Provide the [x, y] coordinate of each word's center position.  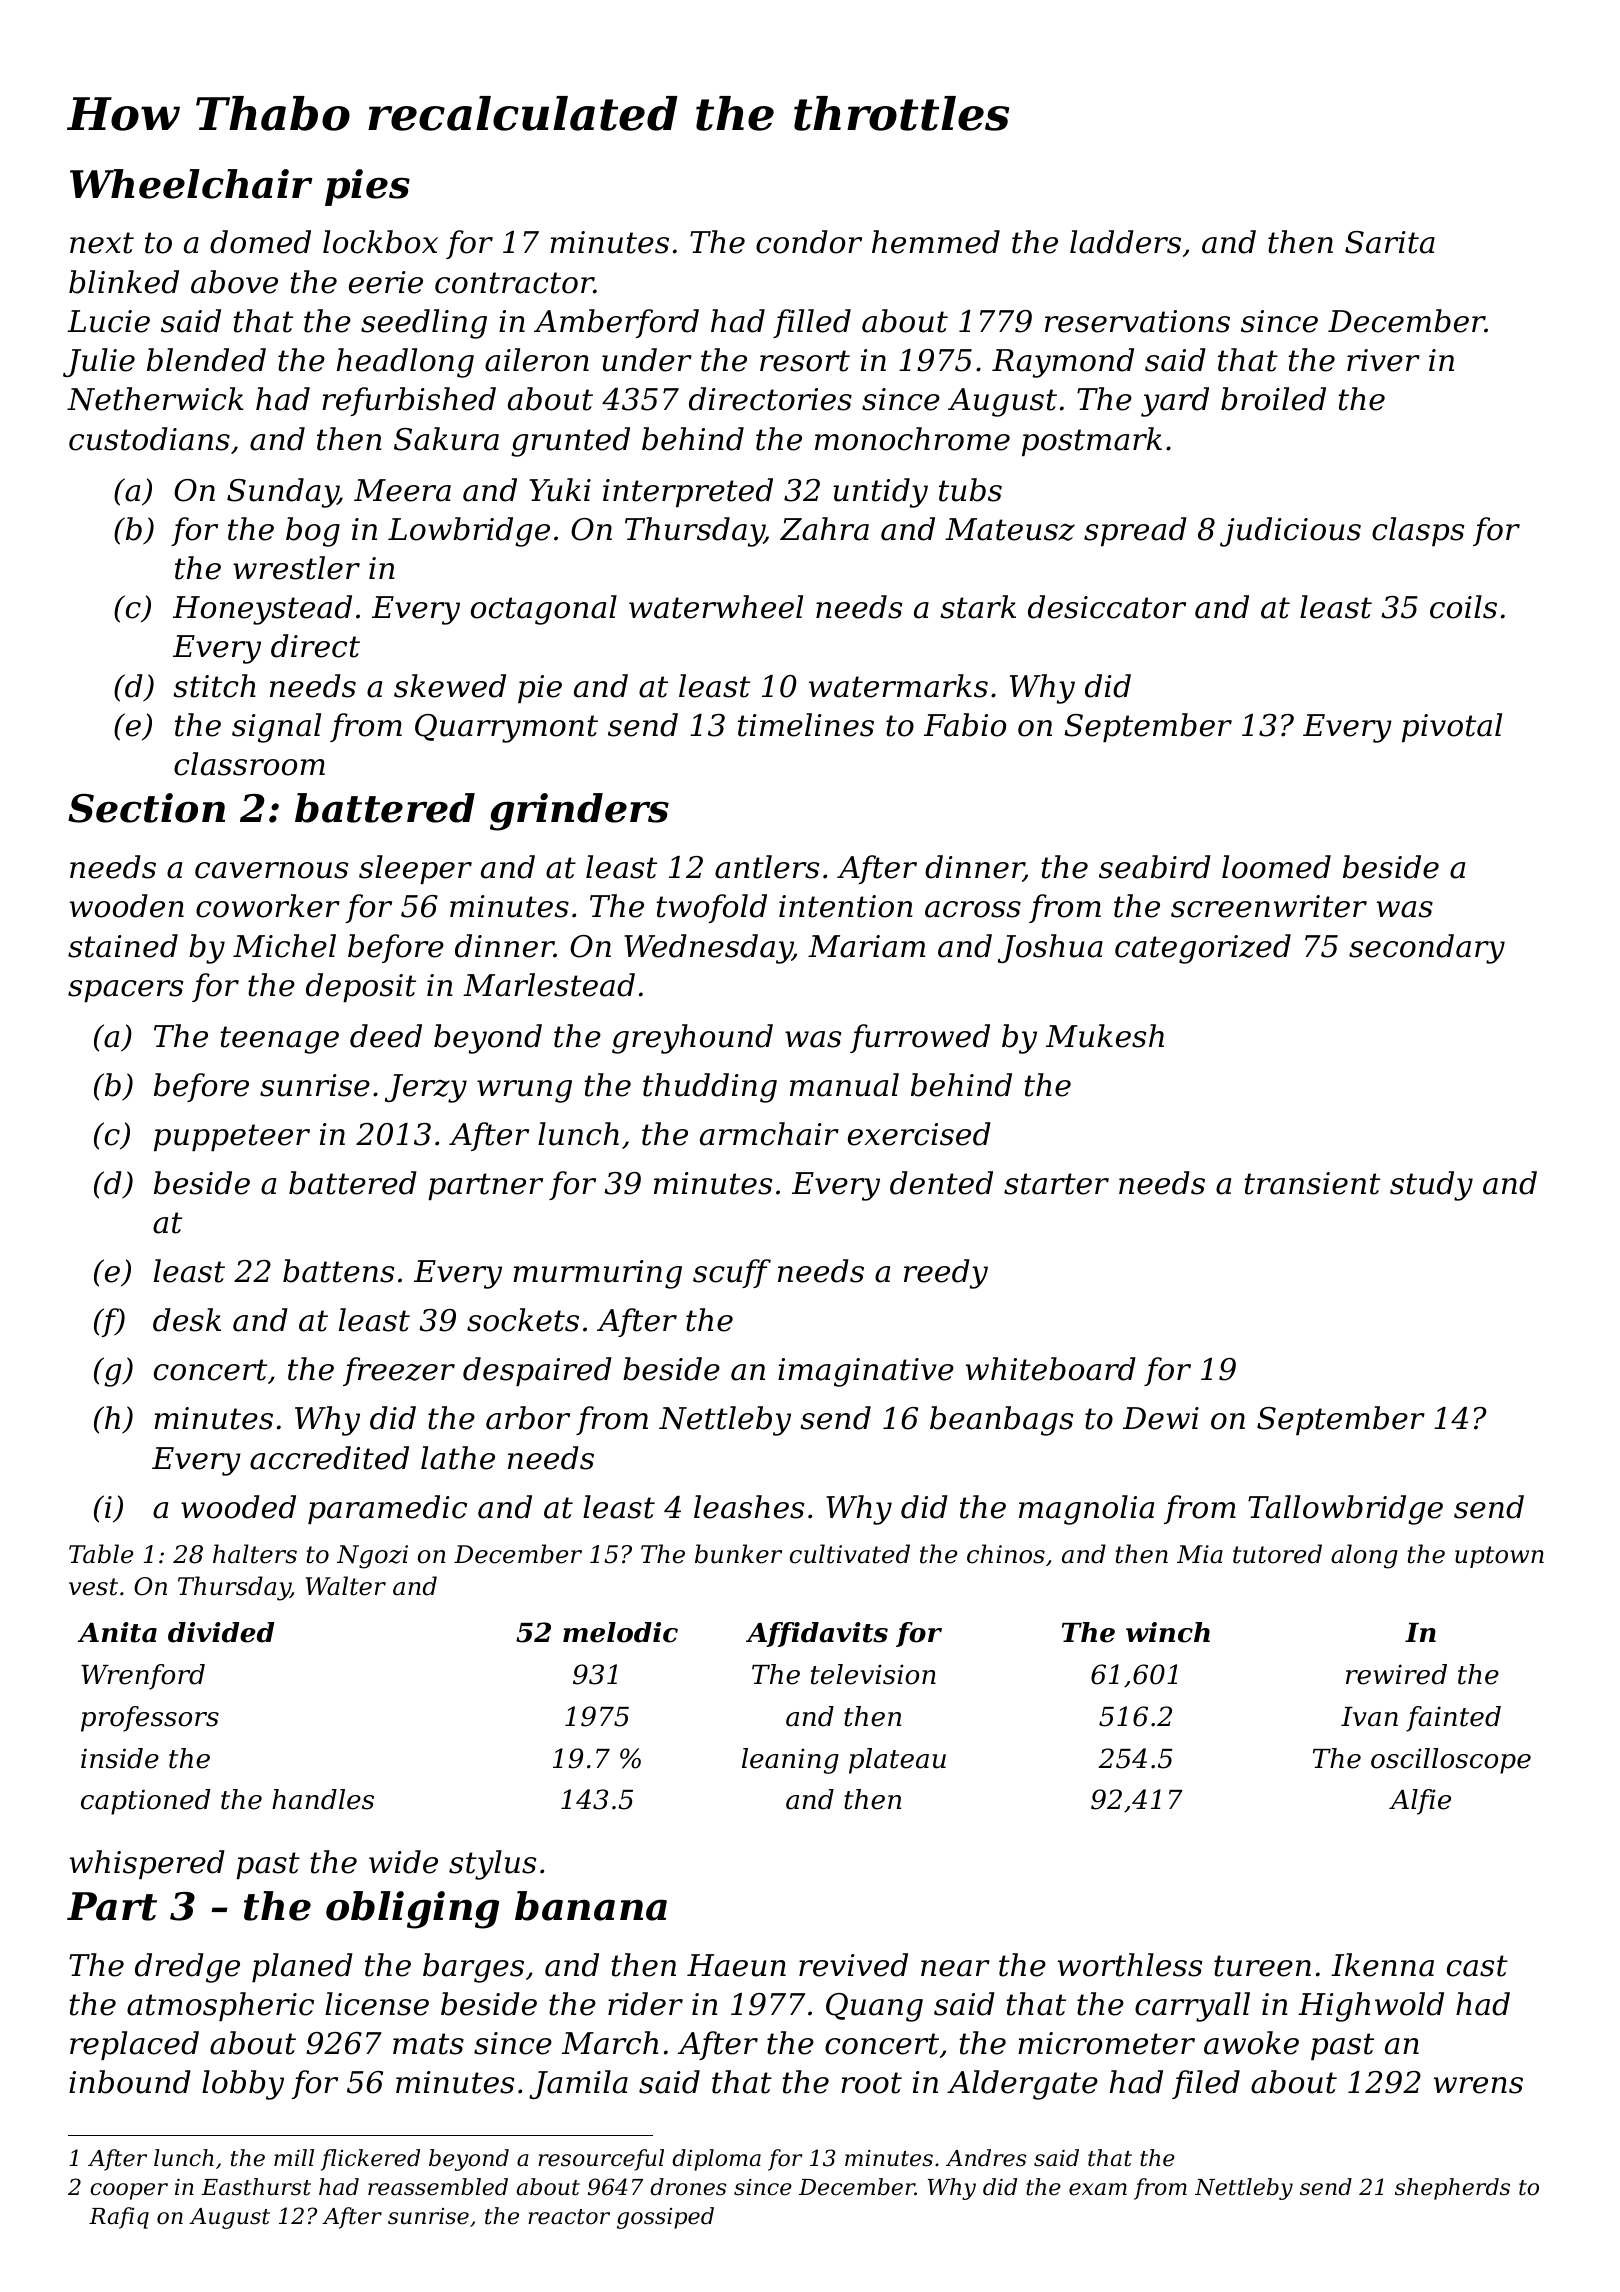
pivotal [1452, 727]
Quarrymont [506, 728]
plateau [897, 1761]
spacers [125, 991]
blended [206, 360]
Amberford [616, 323]
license [377, 2004]
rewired [1396, 1674]
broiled [1273, 399]
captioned [145, 1802]
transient [1312, 1183]
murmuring [597, 1274]
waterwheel [716, 607]
